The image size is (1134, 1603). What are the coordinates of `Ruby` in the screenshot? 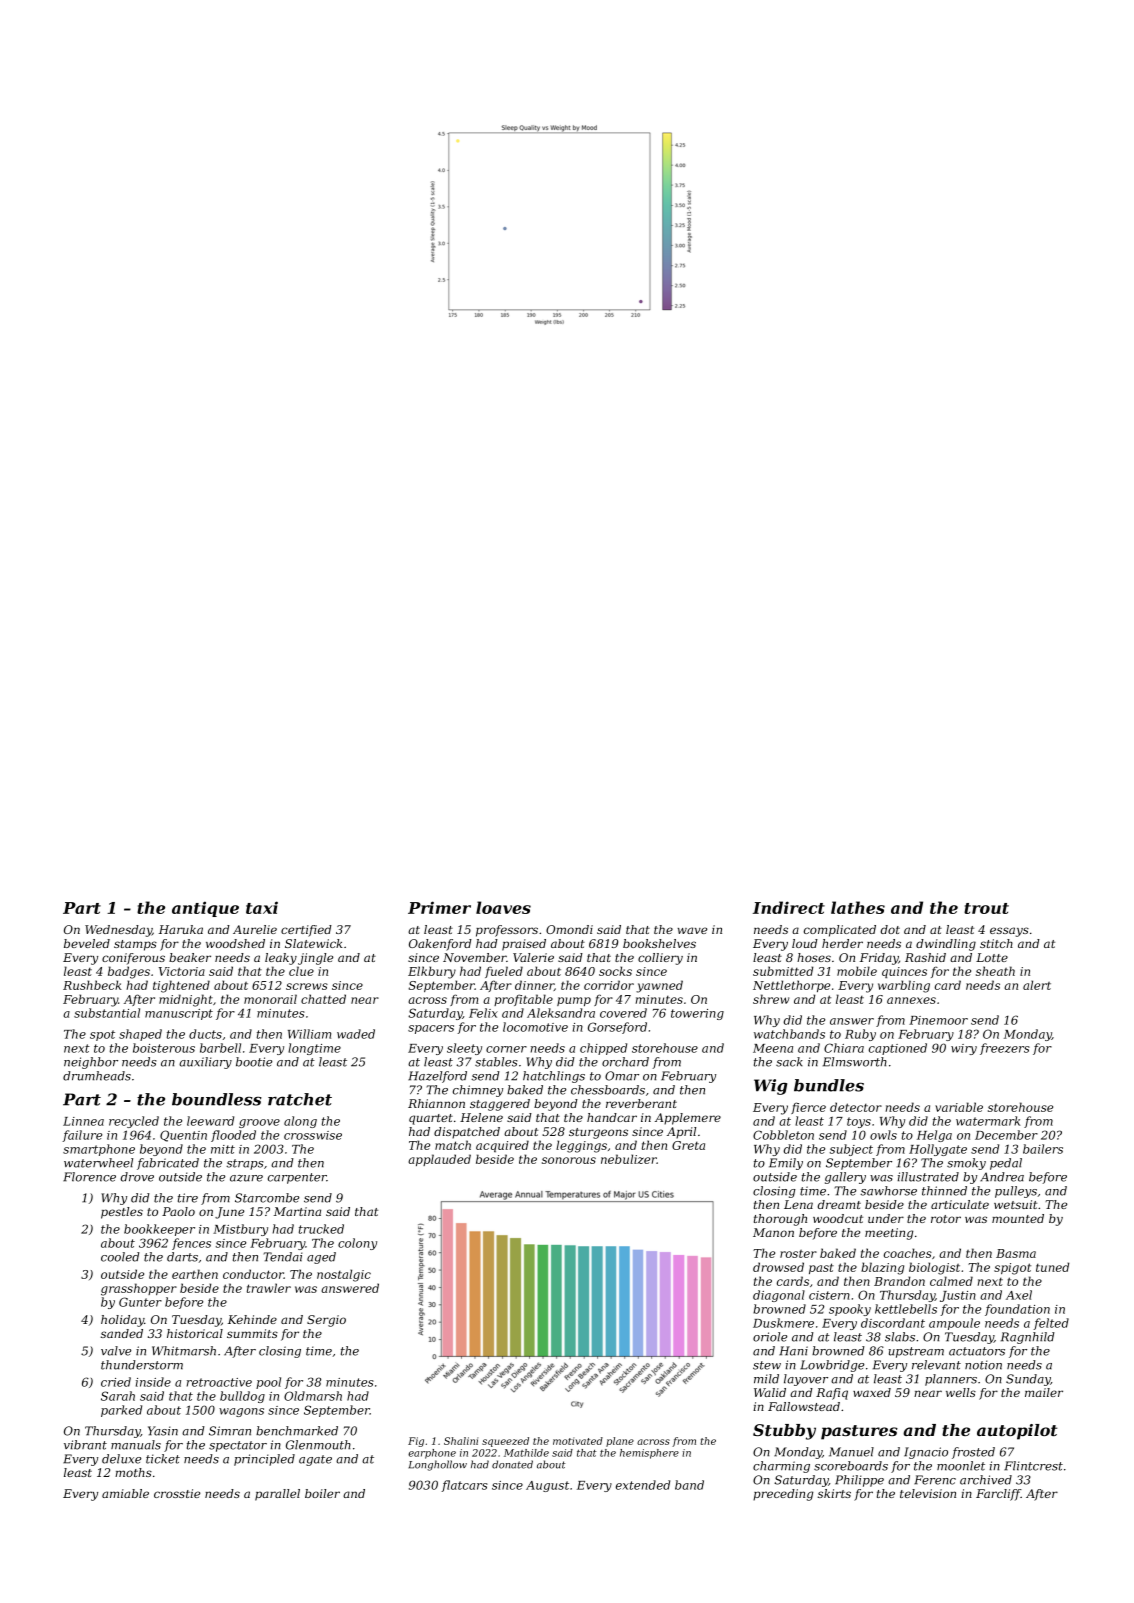 It's located at (860, 1035).
